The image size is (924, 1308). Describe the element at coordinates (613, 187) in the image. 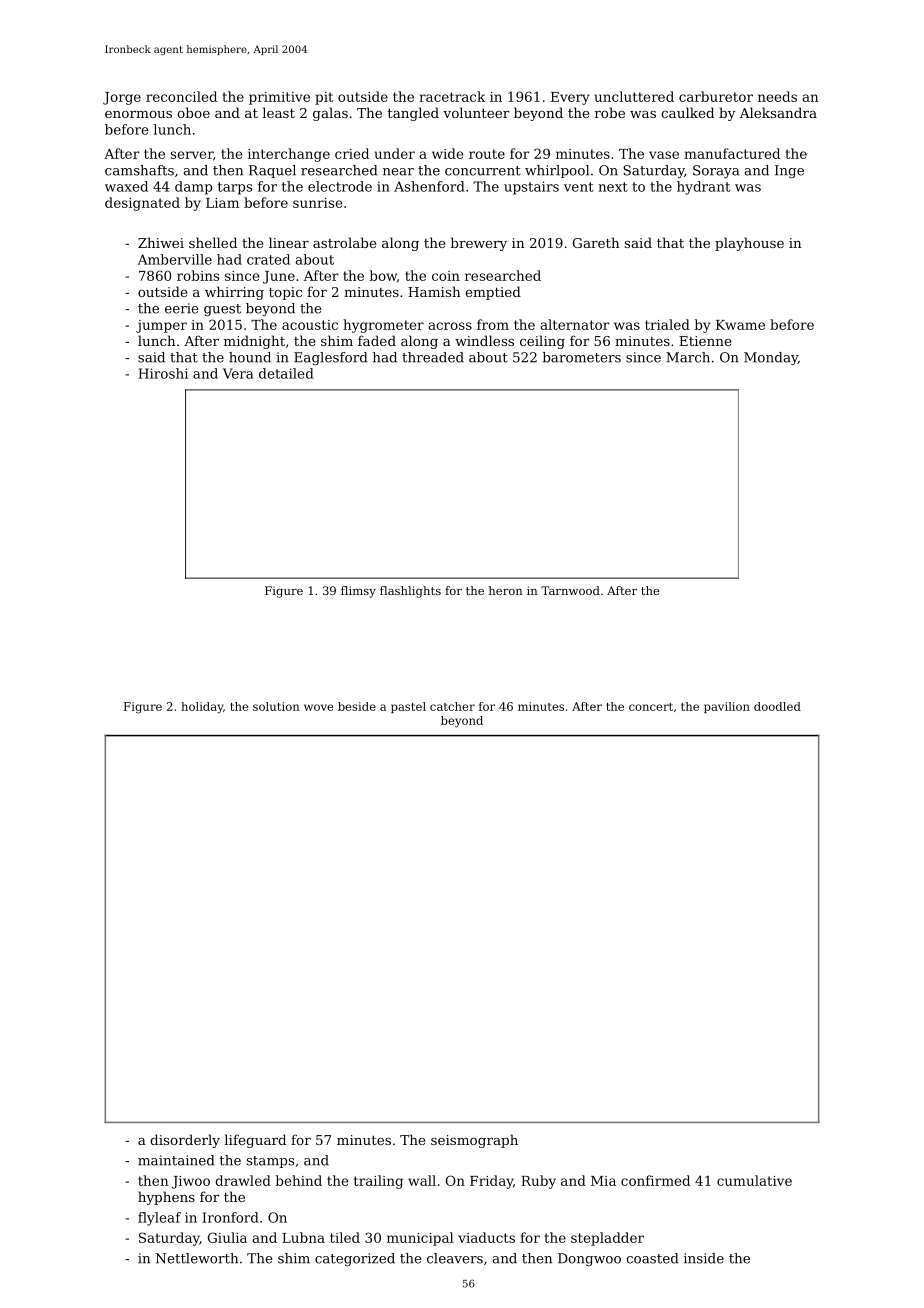

I see `next` at that location.
